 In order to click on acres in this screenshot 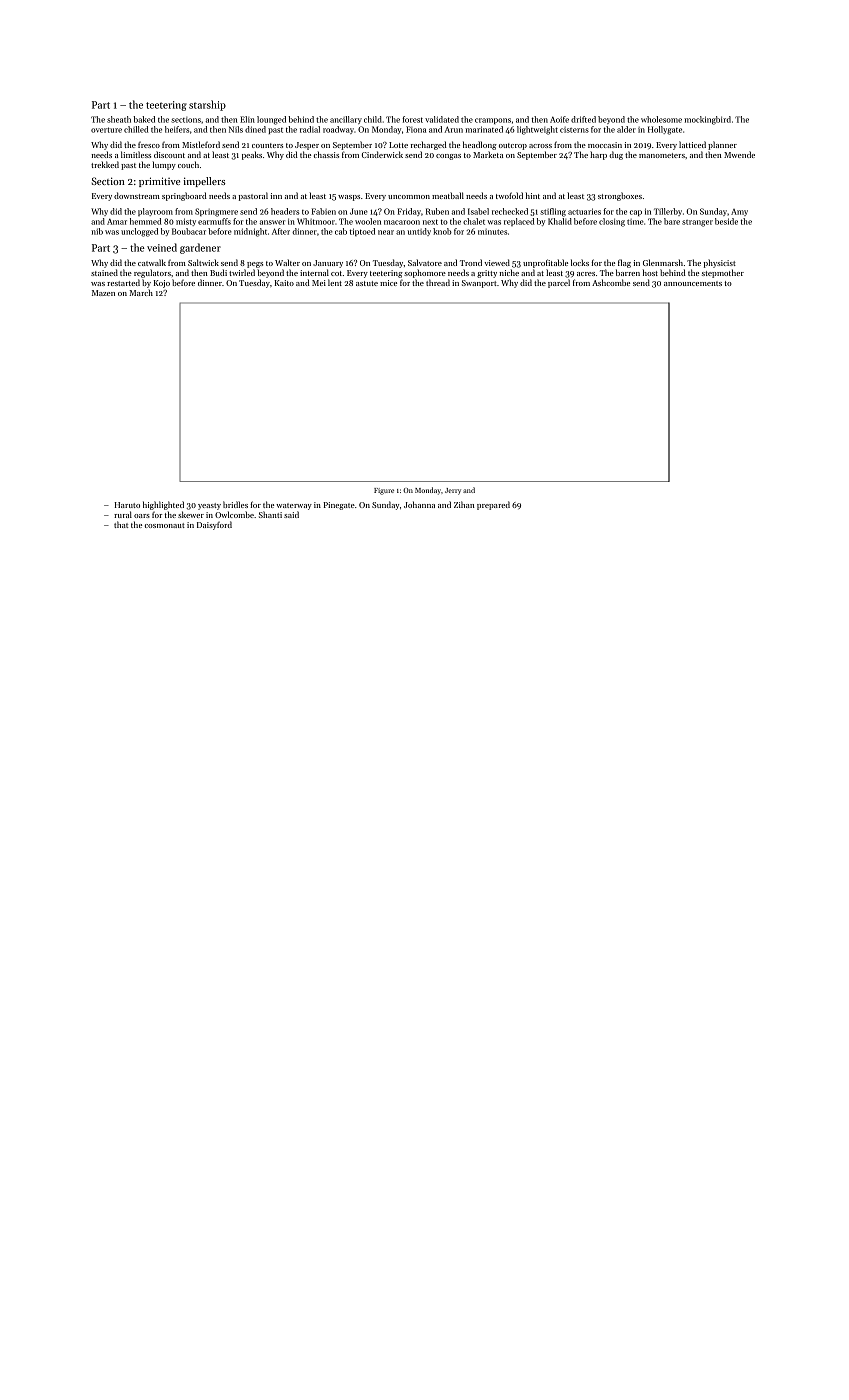, I will do `click(586, 274)`.
